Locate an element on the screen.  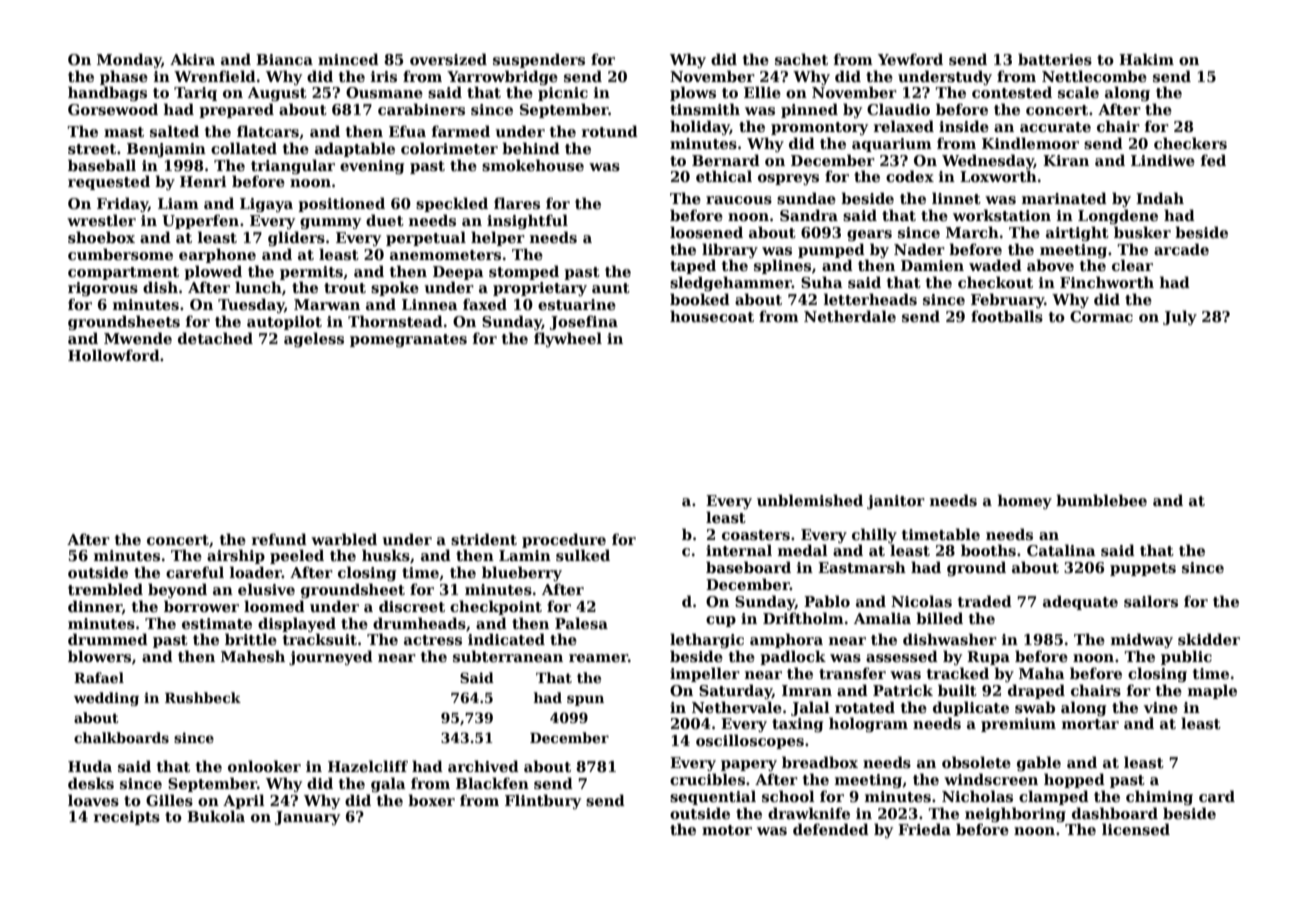
contested is located at coordinates (1012, 92).
